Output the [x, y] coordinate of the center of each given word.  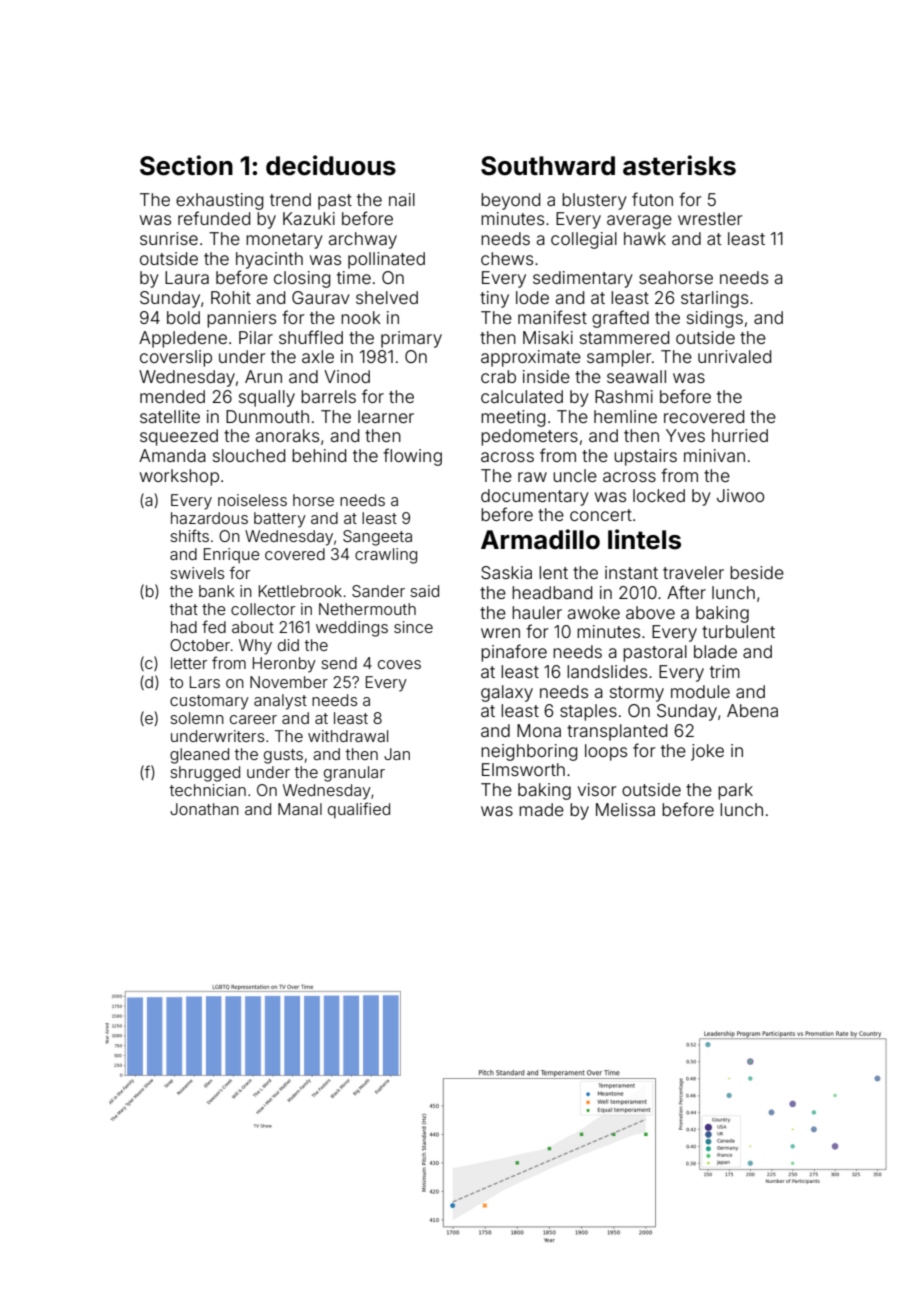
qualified [359, 810]
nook [361, 317]
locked [659, 495]
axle [318, 356]
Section [186, 165]
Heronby [284, 665]
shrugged [205, 774]
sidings [715, 319]
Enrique [232, 555]
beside [757, 572]
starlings [714, 299]
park [735, 791]
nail [402, 199]
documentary [535, 497]
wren [500, 633]
